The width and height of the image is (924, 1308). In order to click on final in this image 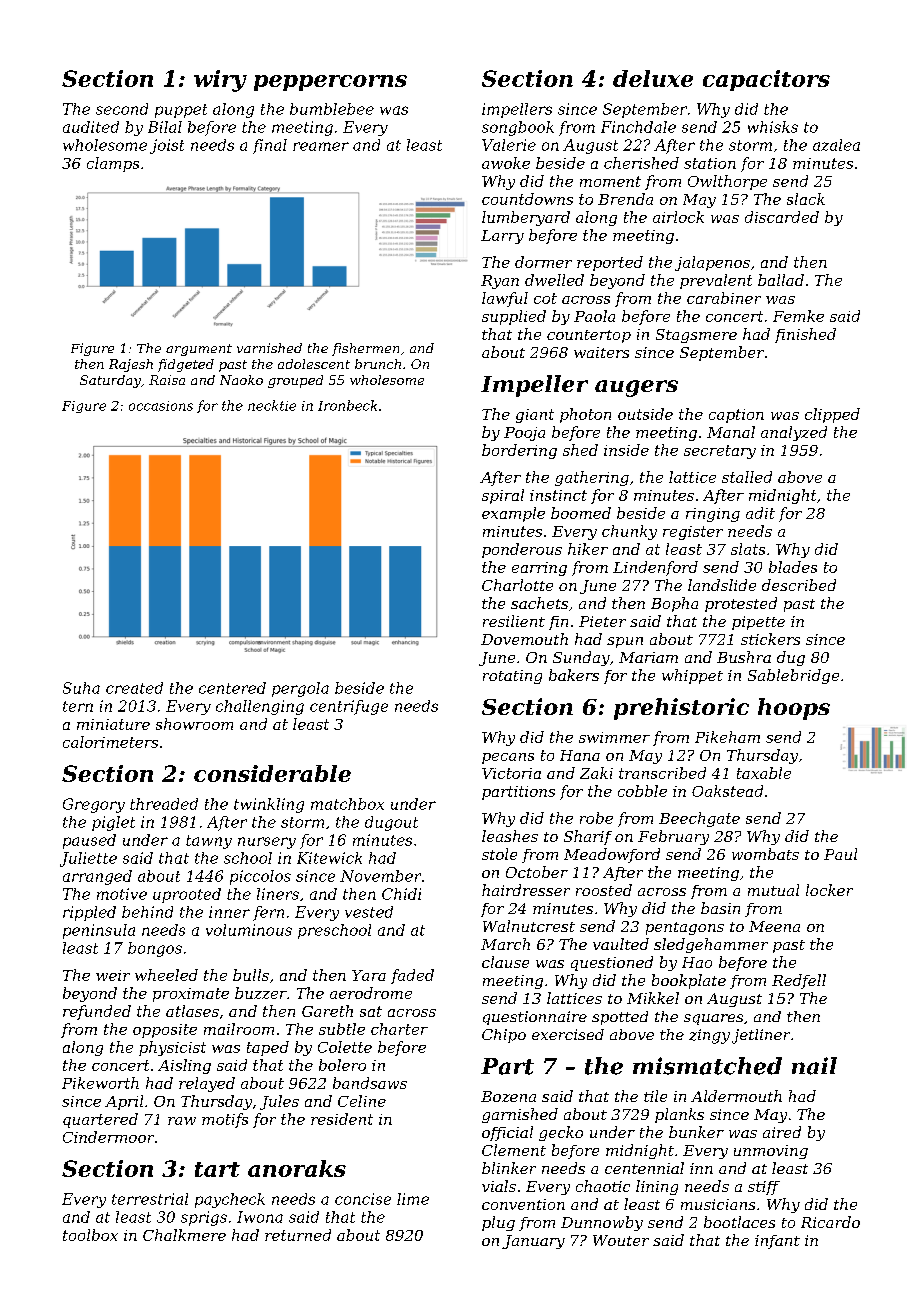, I will do `click(270, 146)`.
